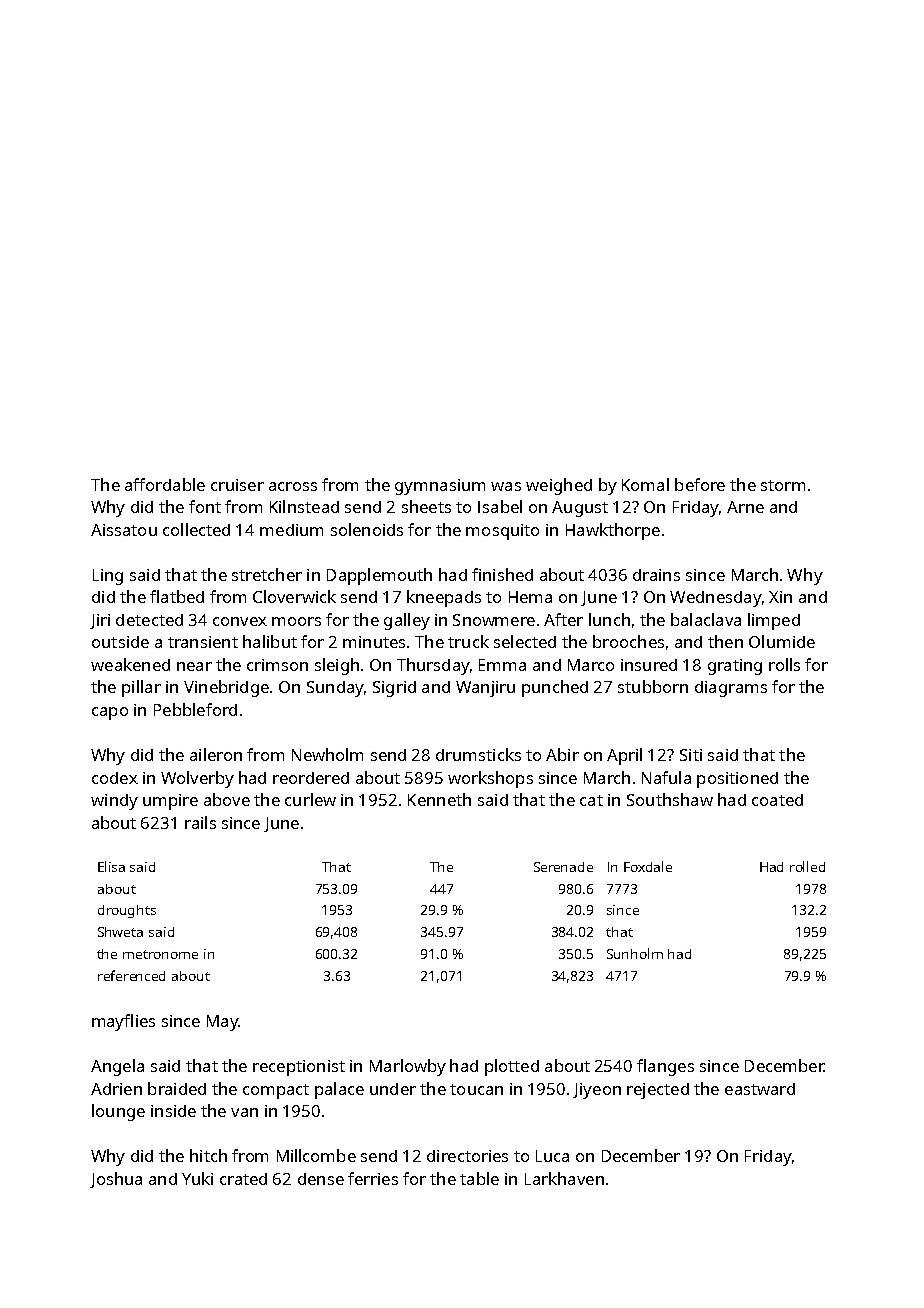 Image resolution: width=924 pixels, height=1308 pixels. I want to click on hitch, so click(208, 1155).
